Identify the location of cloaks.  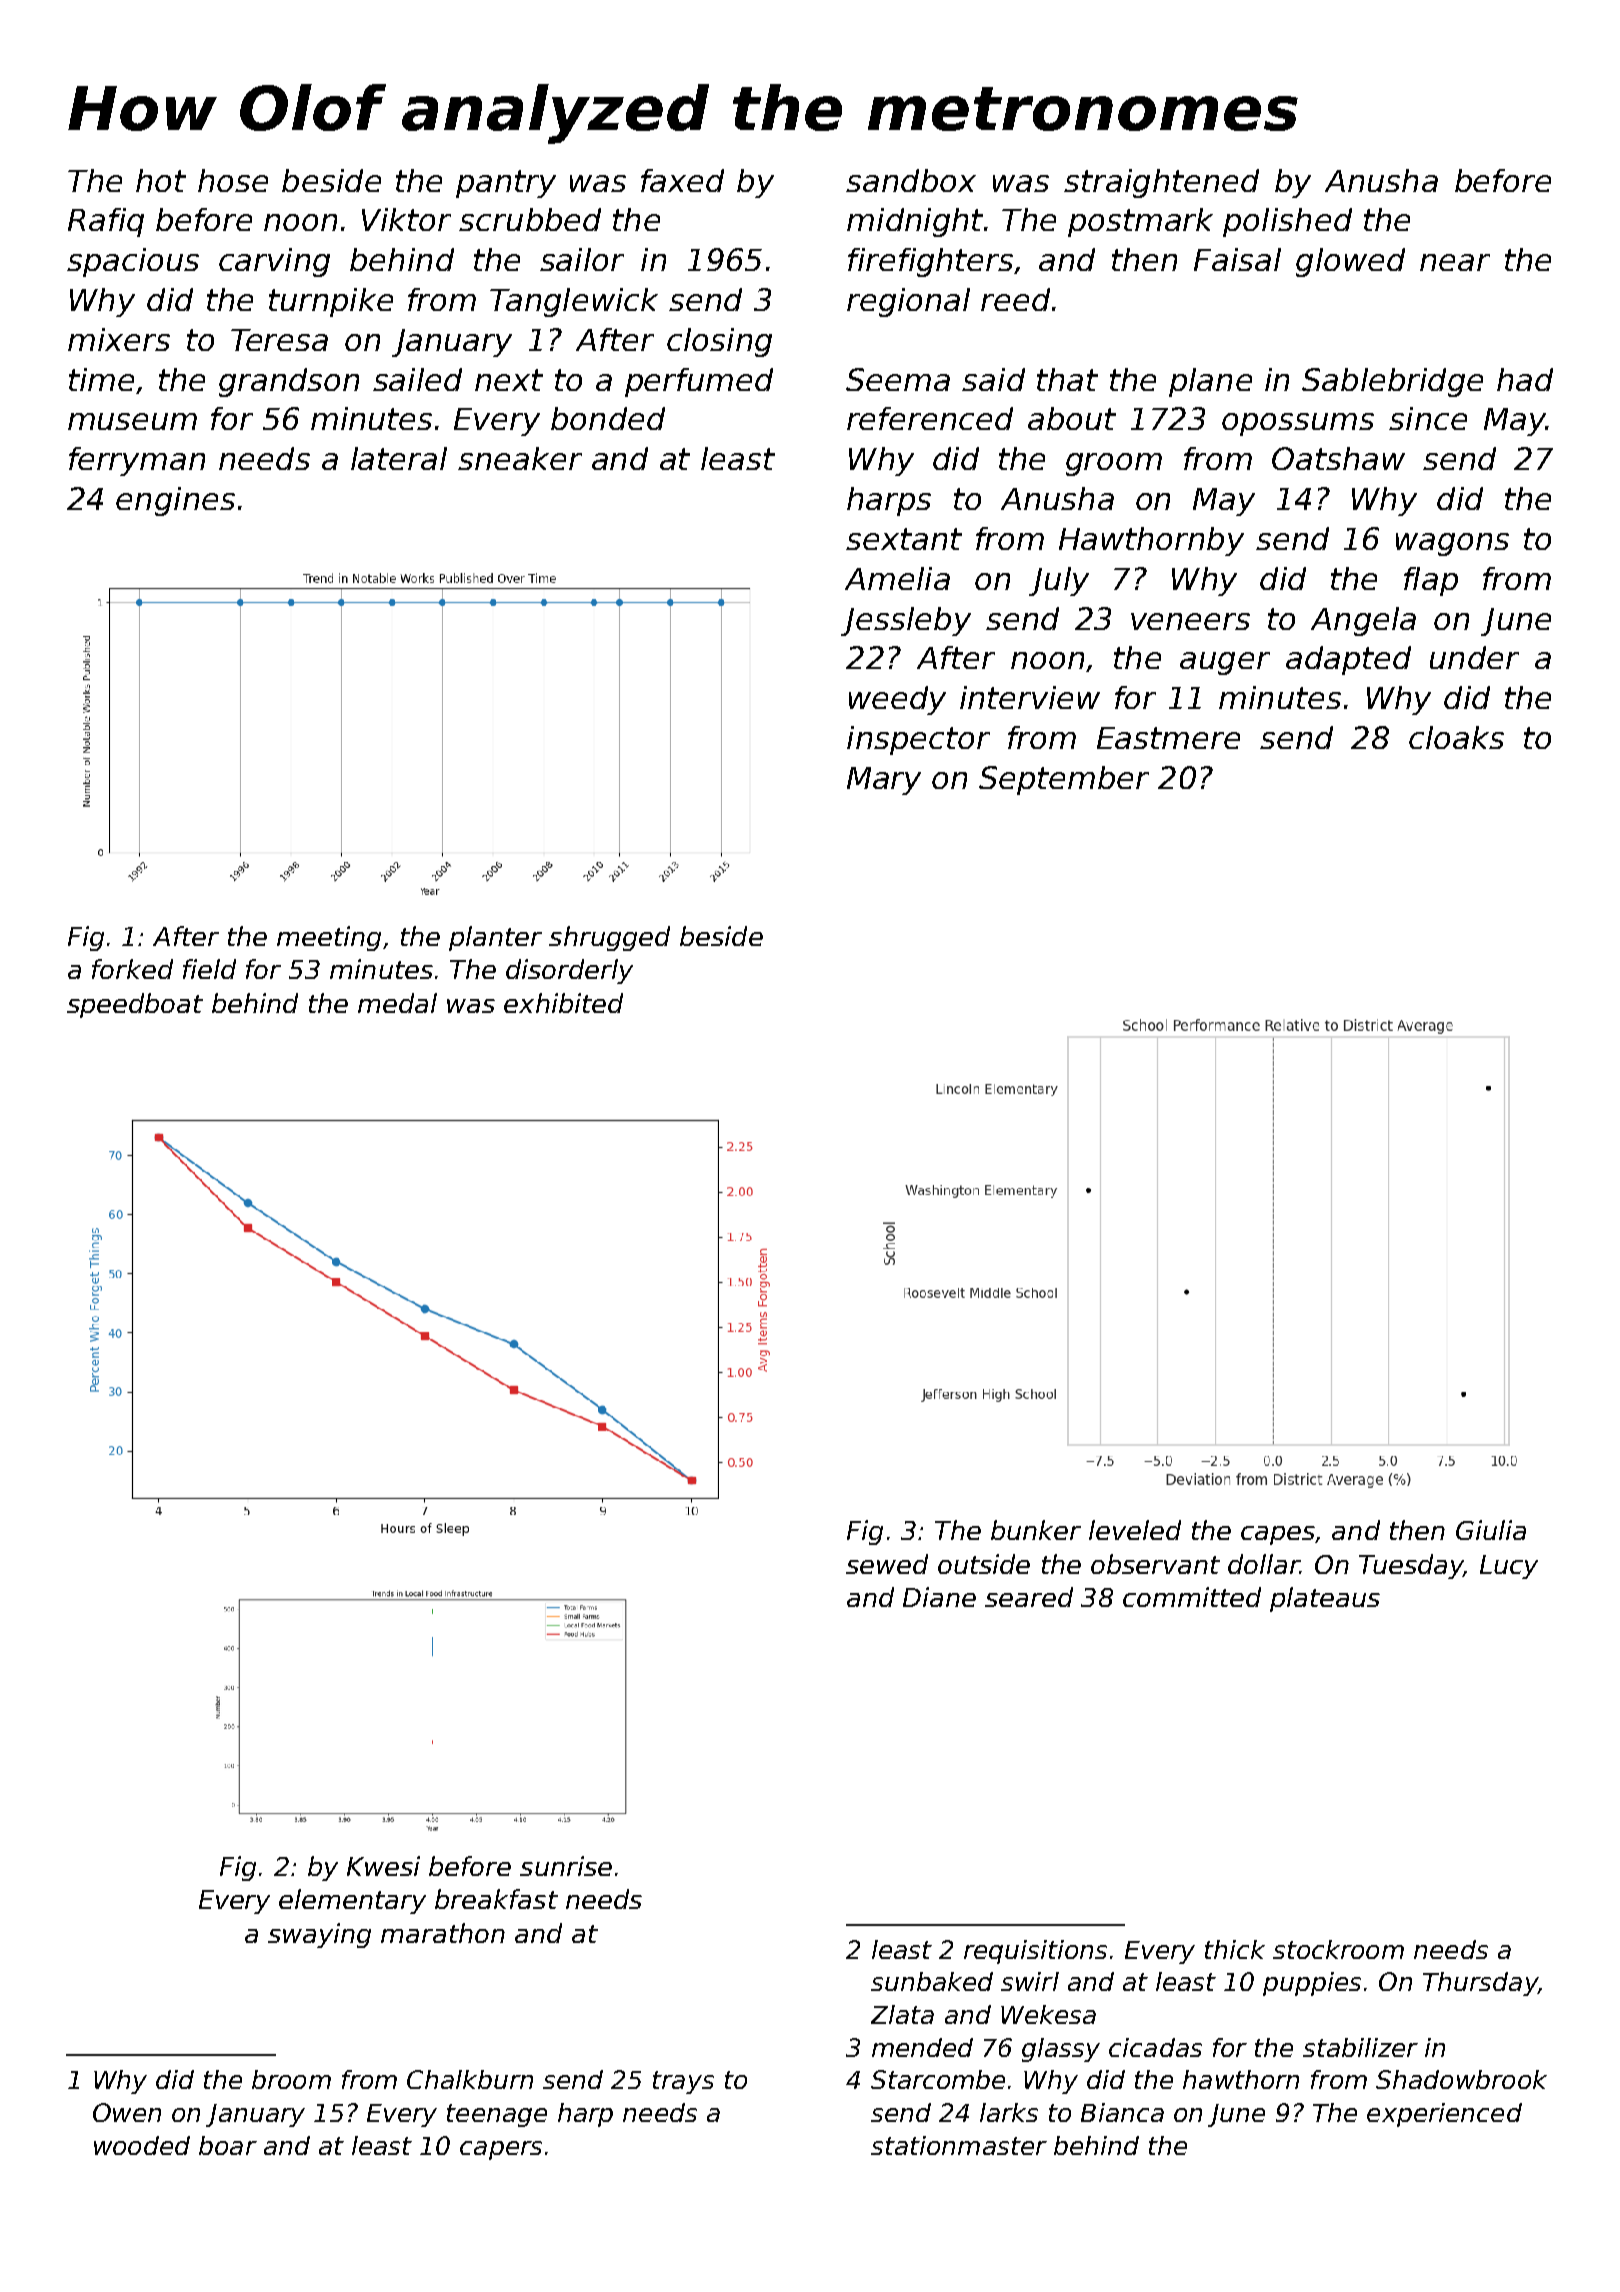
(1456, 737).
